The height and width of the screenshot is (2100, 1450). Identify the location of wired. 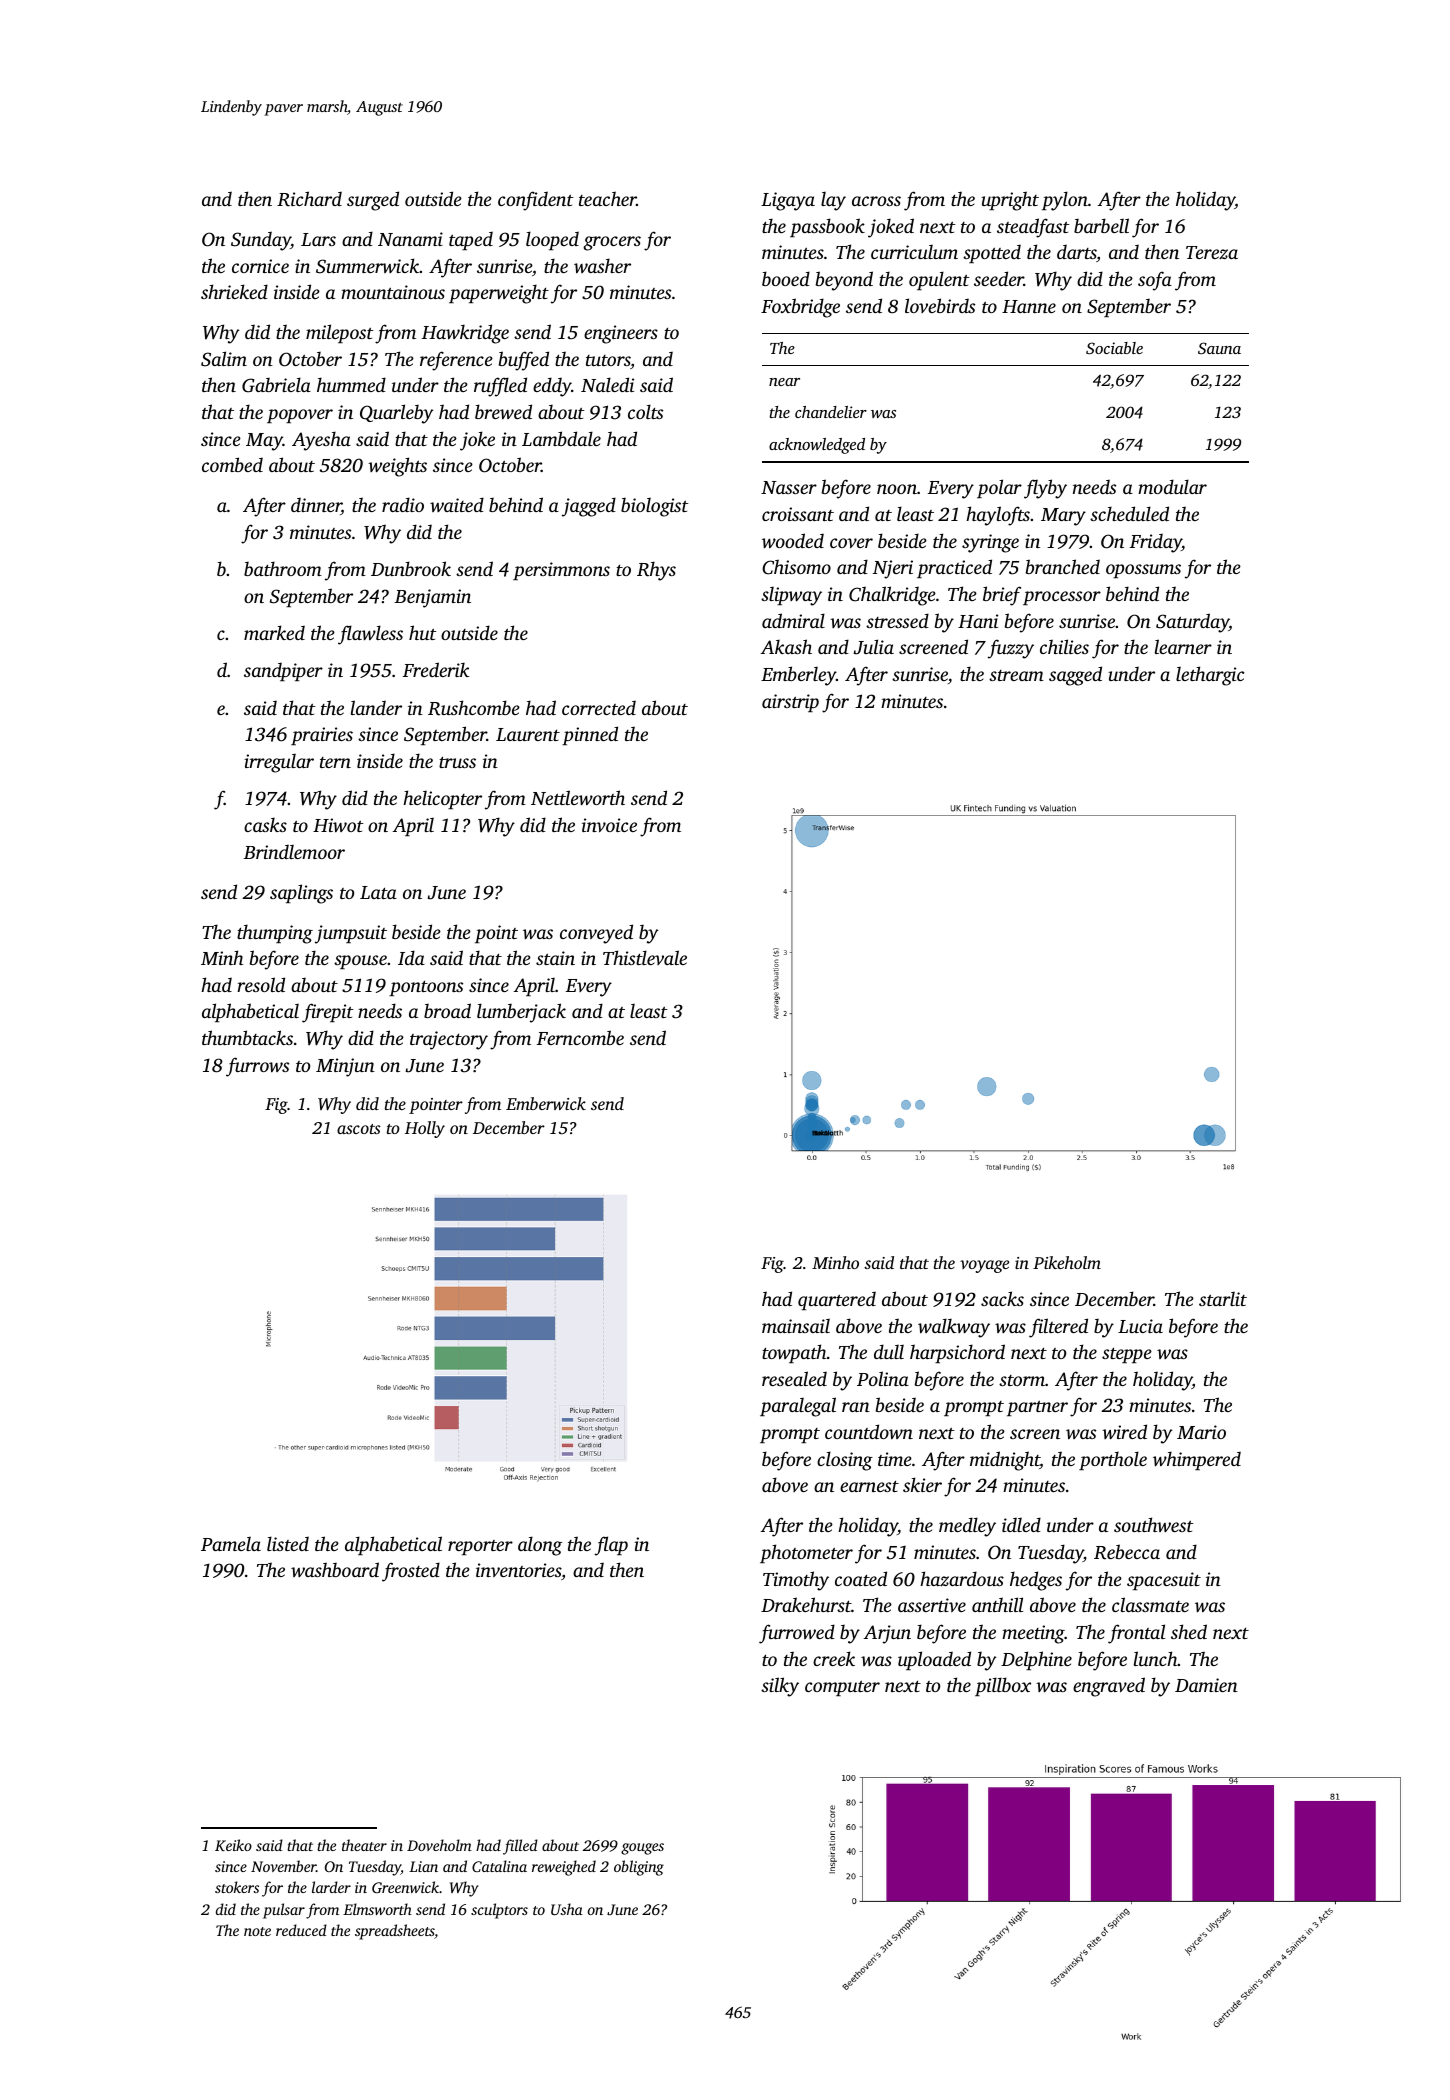
(1124, 1431).
